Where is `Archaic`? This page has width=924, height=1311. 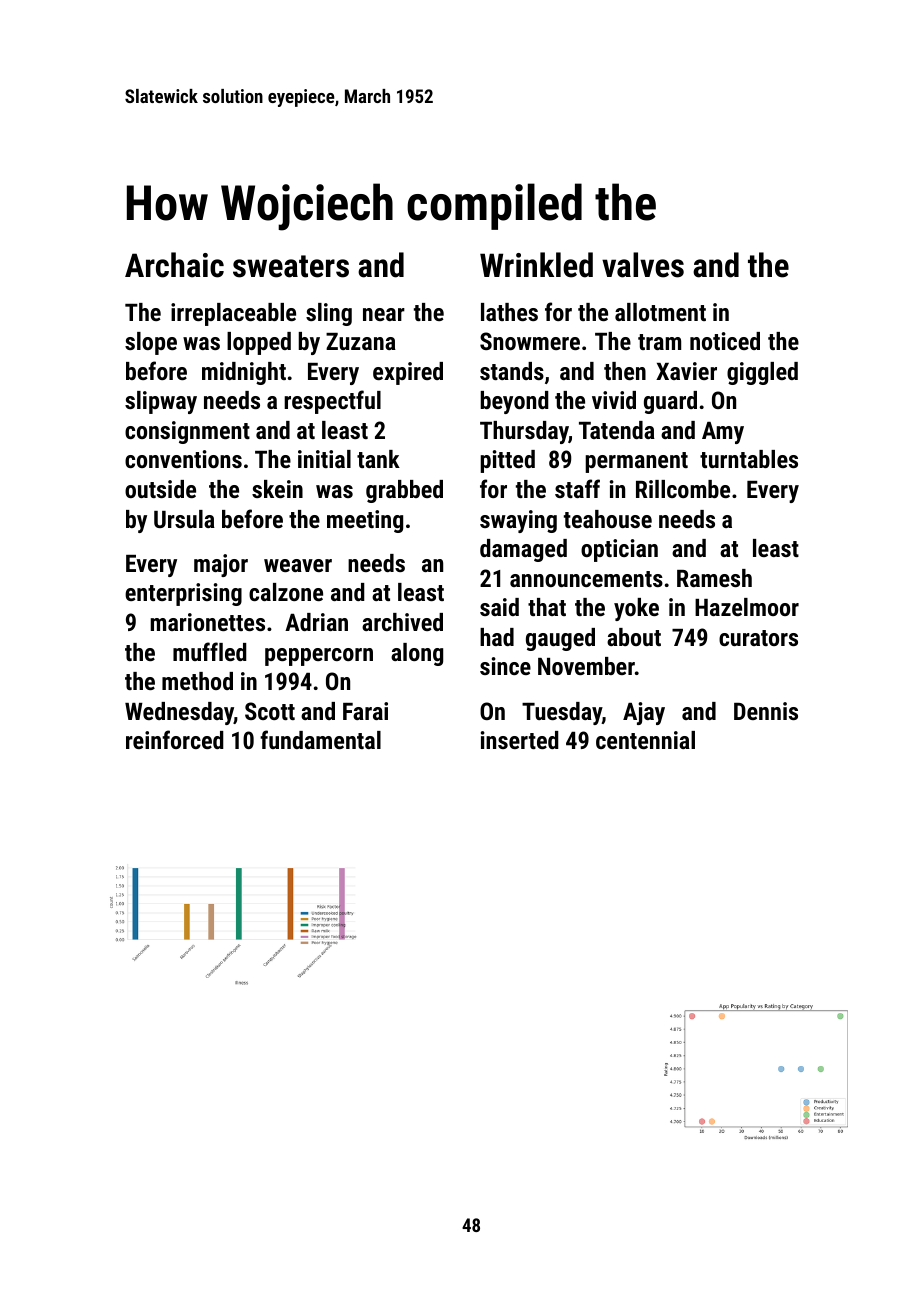
Archaic is located at coordinates (174, 265).
